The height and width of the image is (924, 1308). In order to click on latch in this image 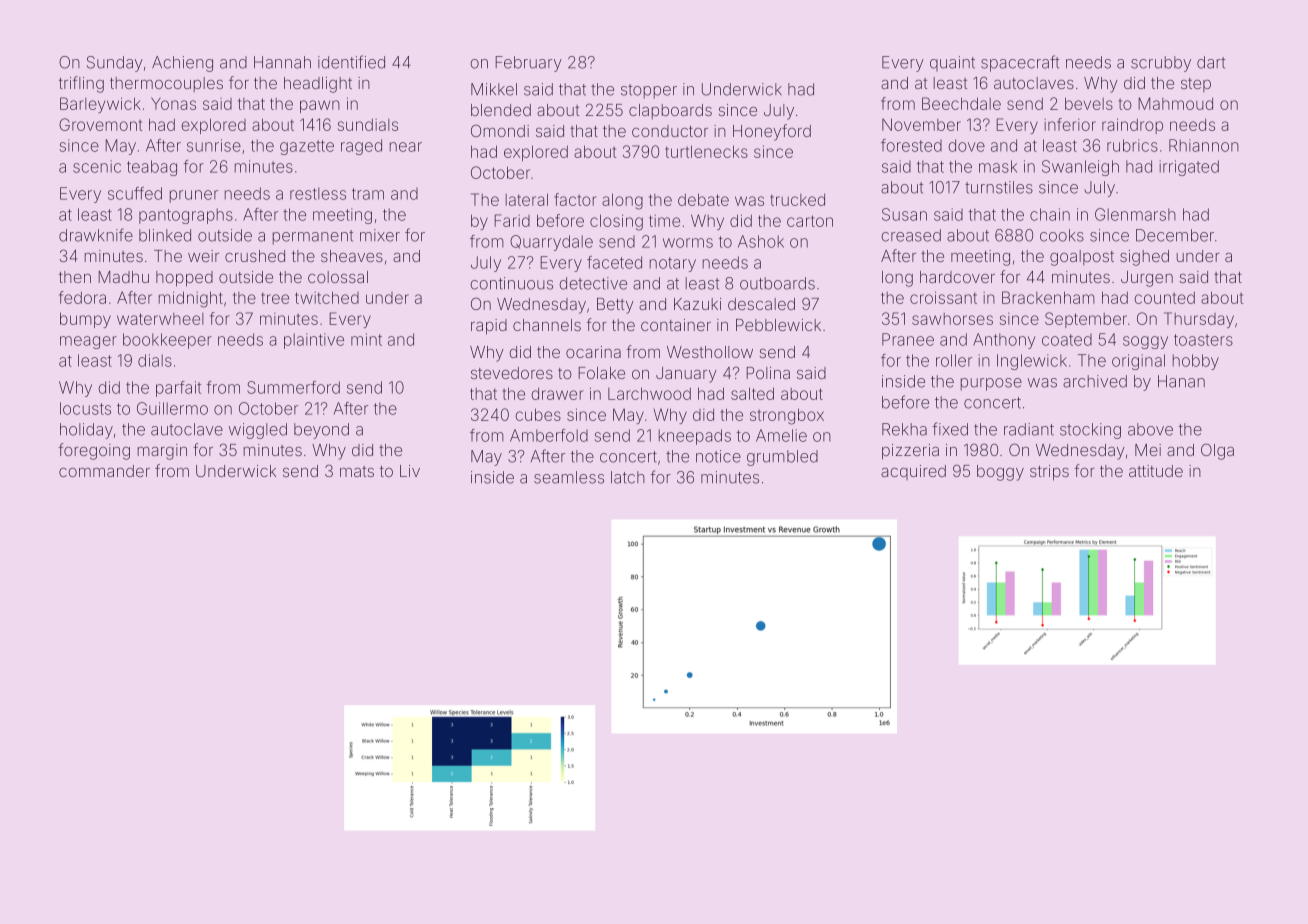, I will do `click(628, 477)`.
